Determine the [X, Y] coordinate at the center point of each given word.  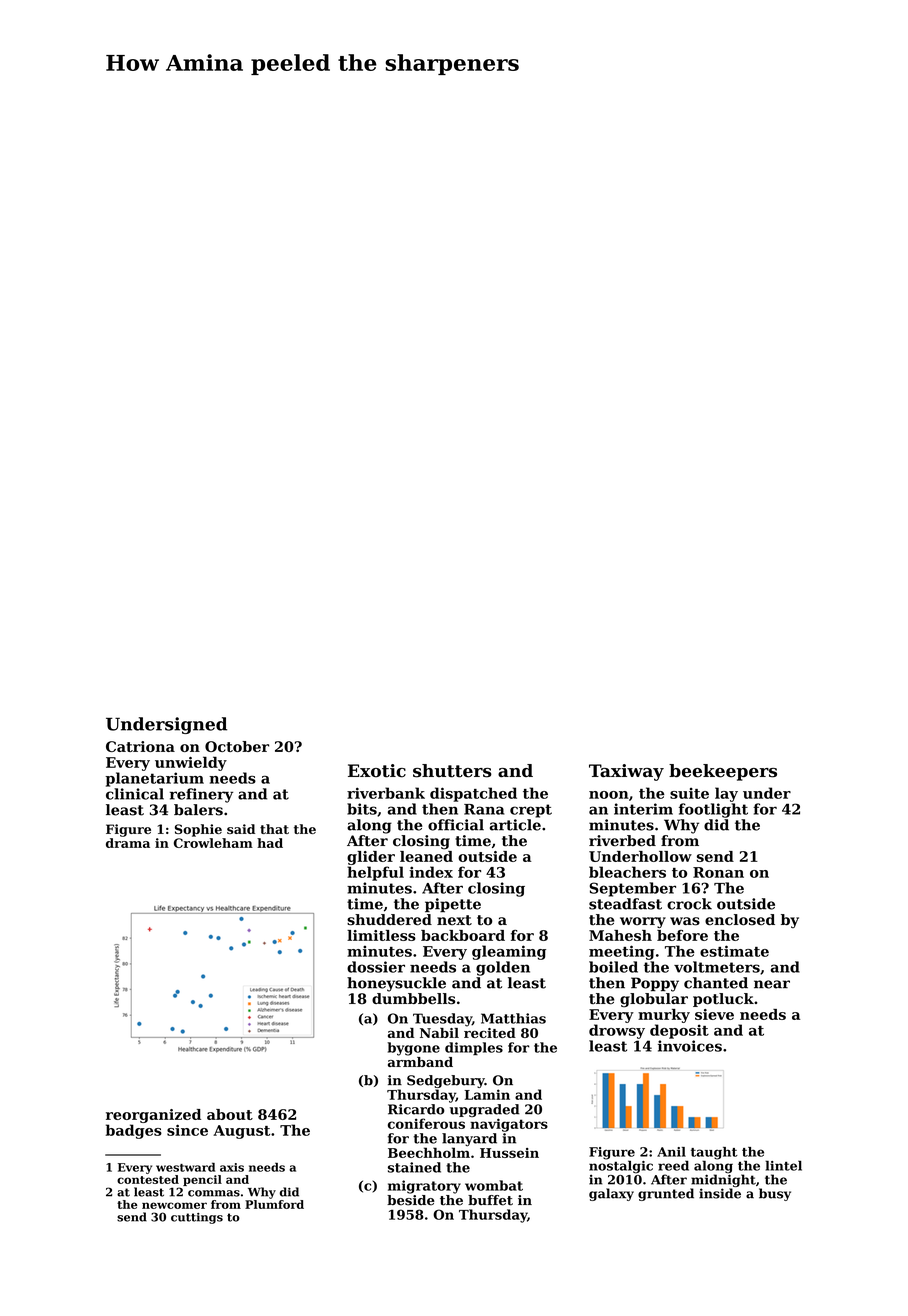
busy [775, 1194]
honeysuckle [396, 984]
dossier [376, 967]
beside [411, 1200]
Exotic [377, 771]
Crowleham [213, 843]
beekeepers [723, 772]
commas [214, 1193]
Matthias [513, 1018]
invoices [690, 1046]
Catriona [140, 746]
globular [654, 1000]
